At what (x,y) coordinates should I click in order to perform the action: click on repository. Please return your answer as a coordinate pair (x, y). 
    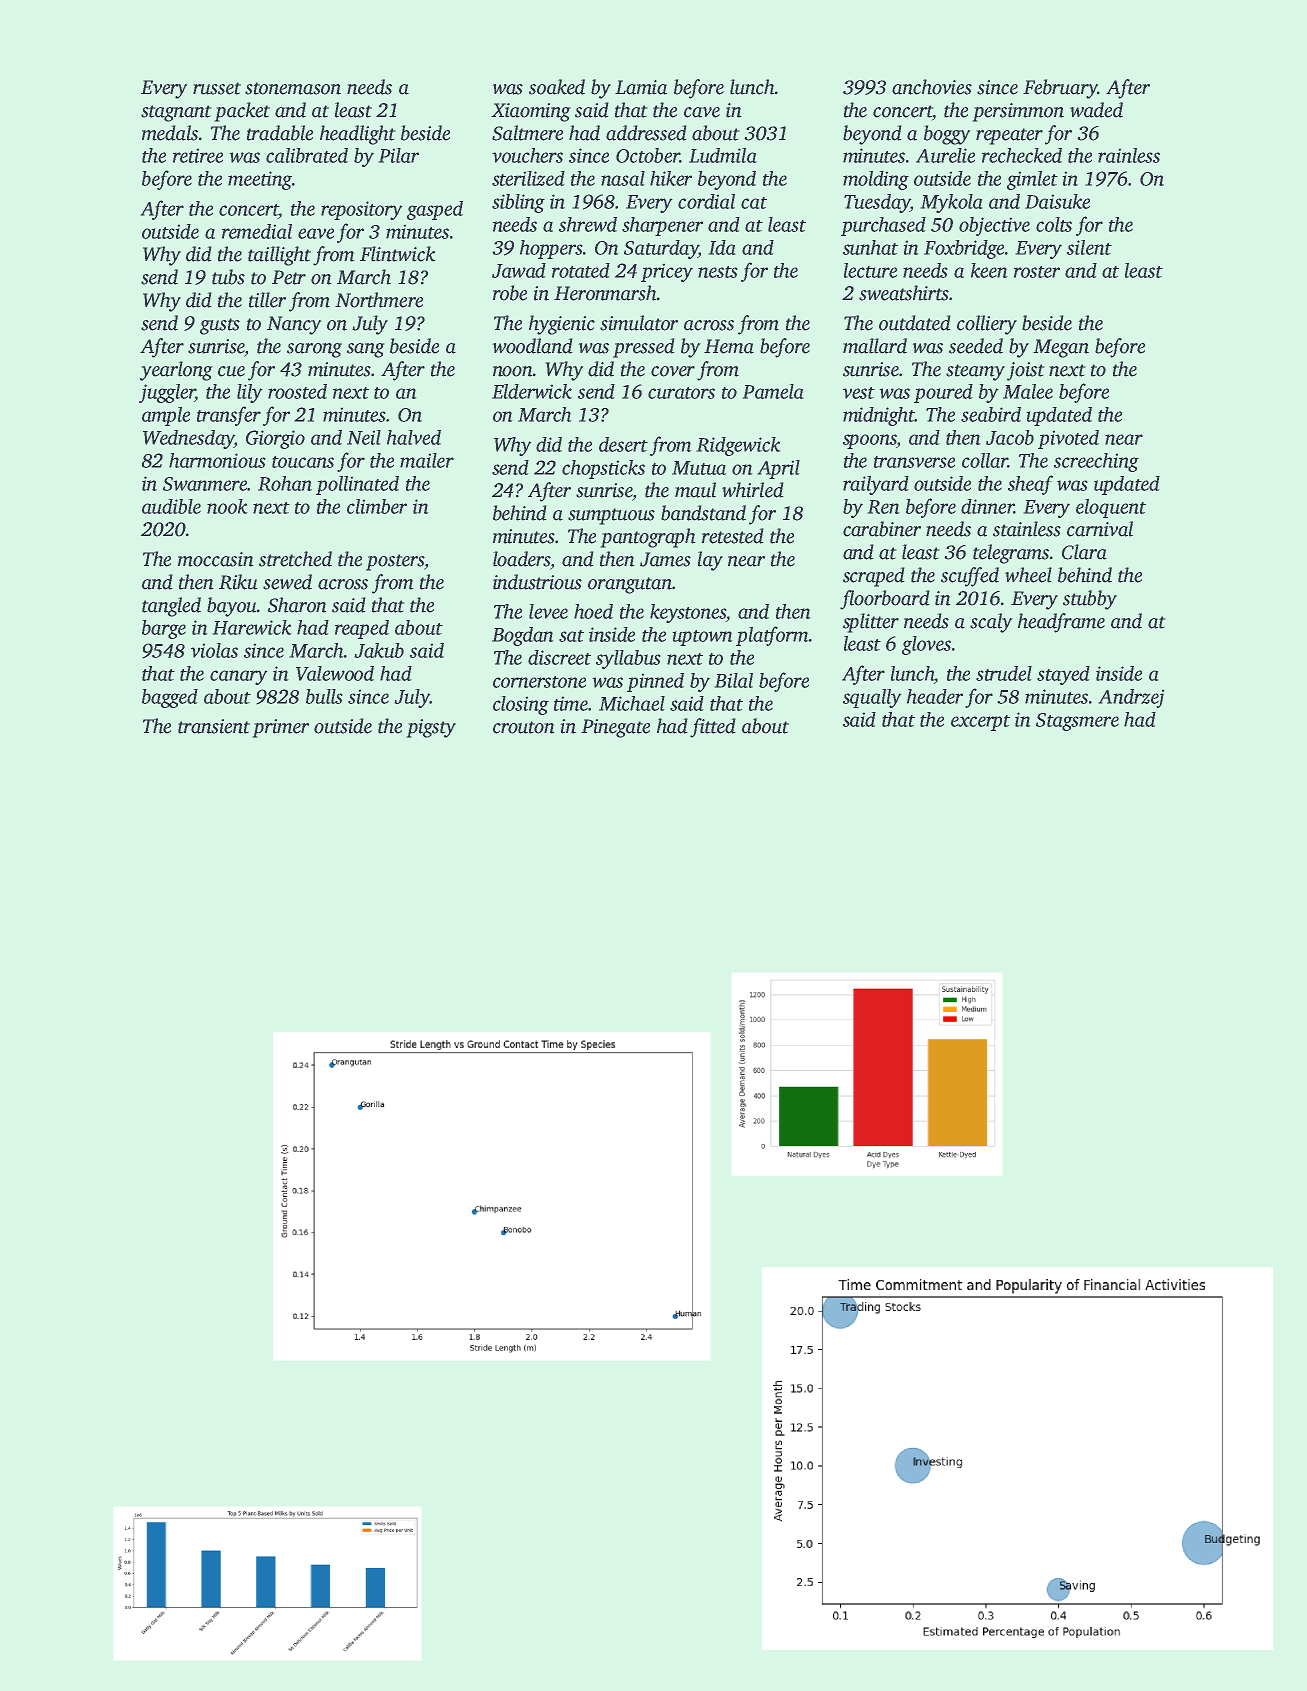
    Looking at the image, I should click on (362, 210).
